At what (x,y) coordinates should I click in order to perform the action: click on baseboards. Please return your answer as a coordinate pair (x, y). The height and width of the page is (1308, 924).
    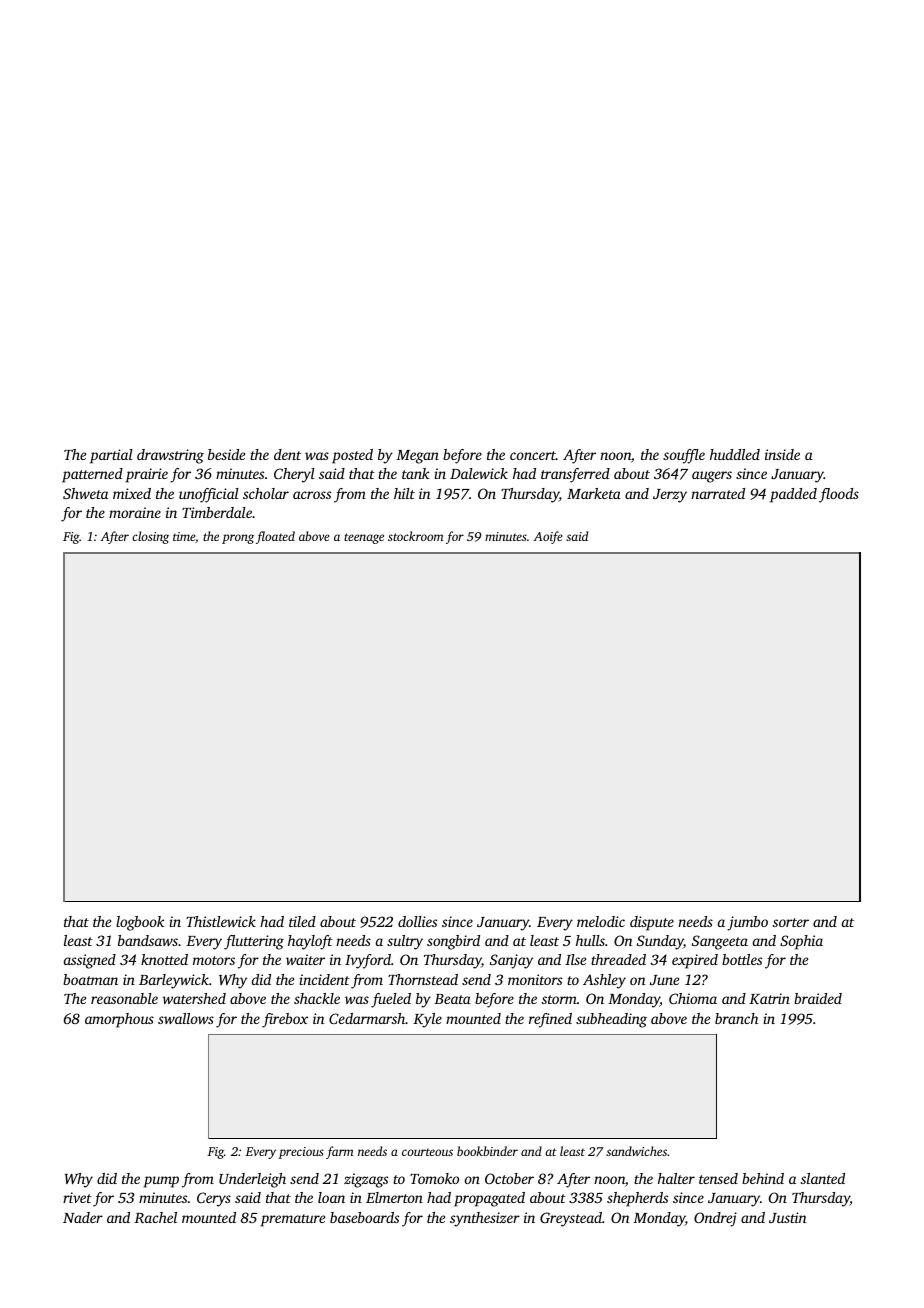
    Looking at the image, I should click on (364, 1217).
